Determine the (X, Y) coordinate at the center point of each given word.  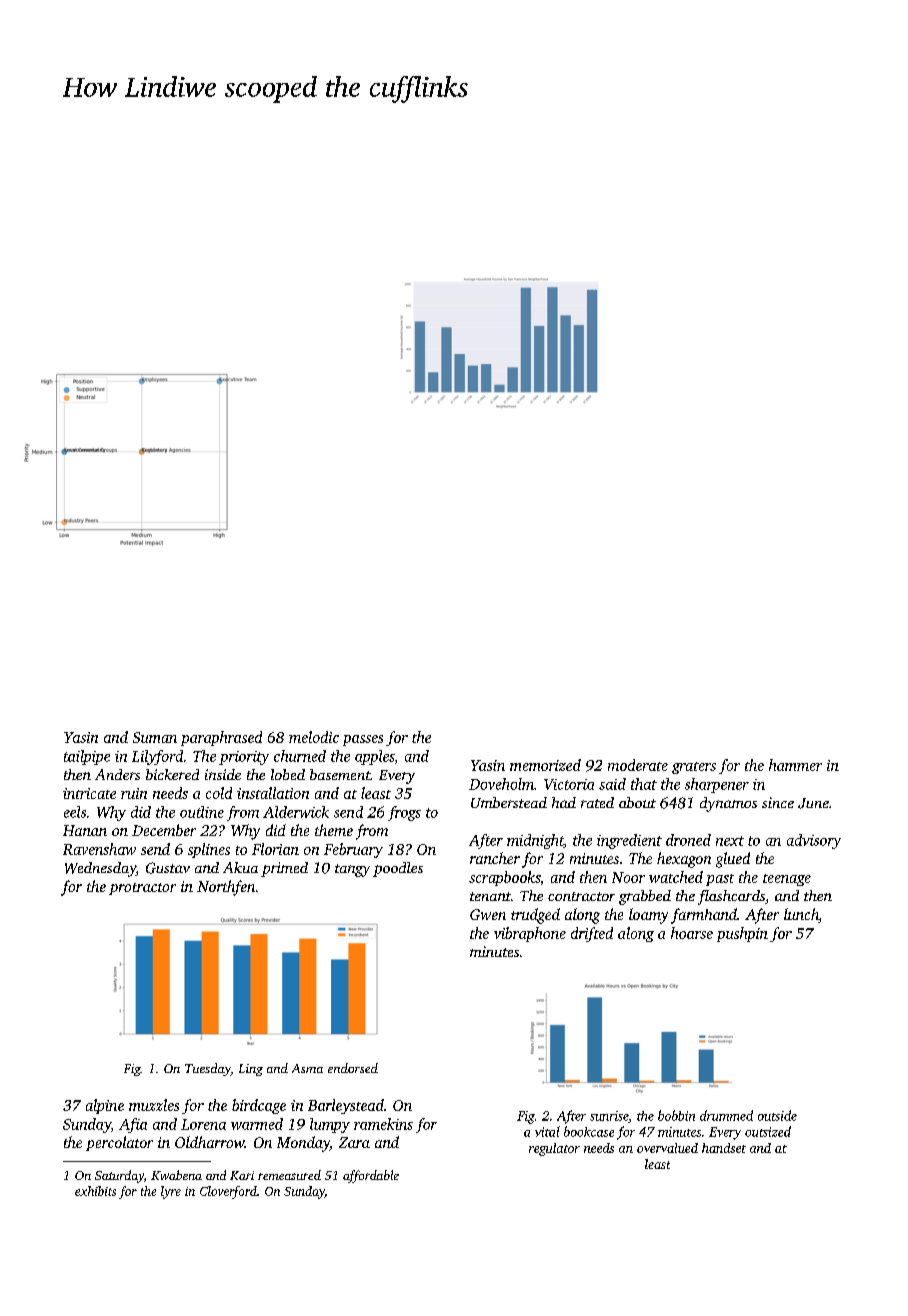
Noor (628, 877)
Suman (155, 737)
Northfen (226, 888)
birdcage (259, 1106)
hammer (795, 765)
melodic (314, 737)
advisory (814, 841)
